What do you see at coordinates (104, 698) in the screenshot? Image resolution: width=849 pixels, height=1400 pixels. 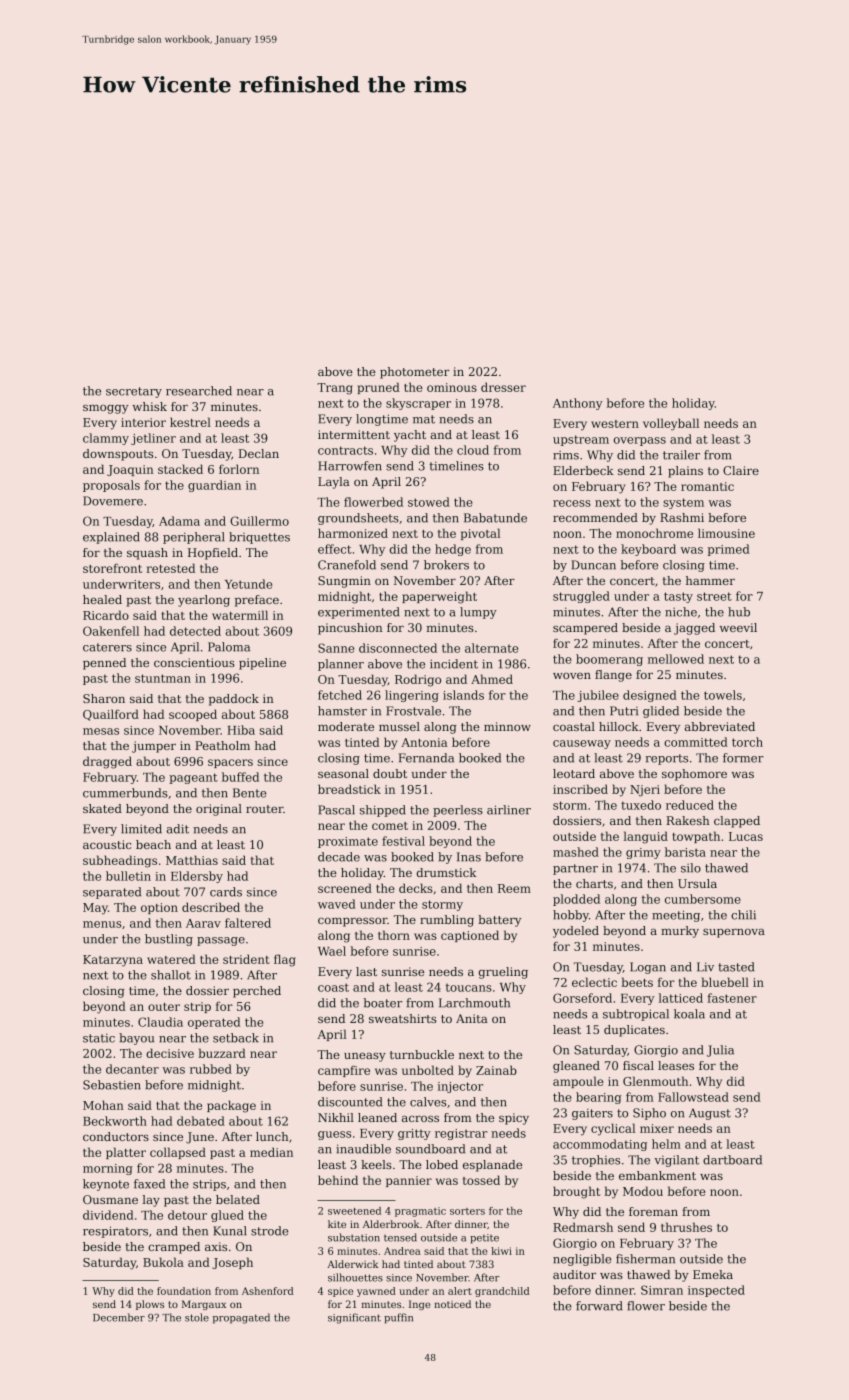 I see `Sharon` at bounding box center [104, 698].
